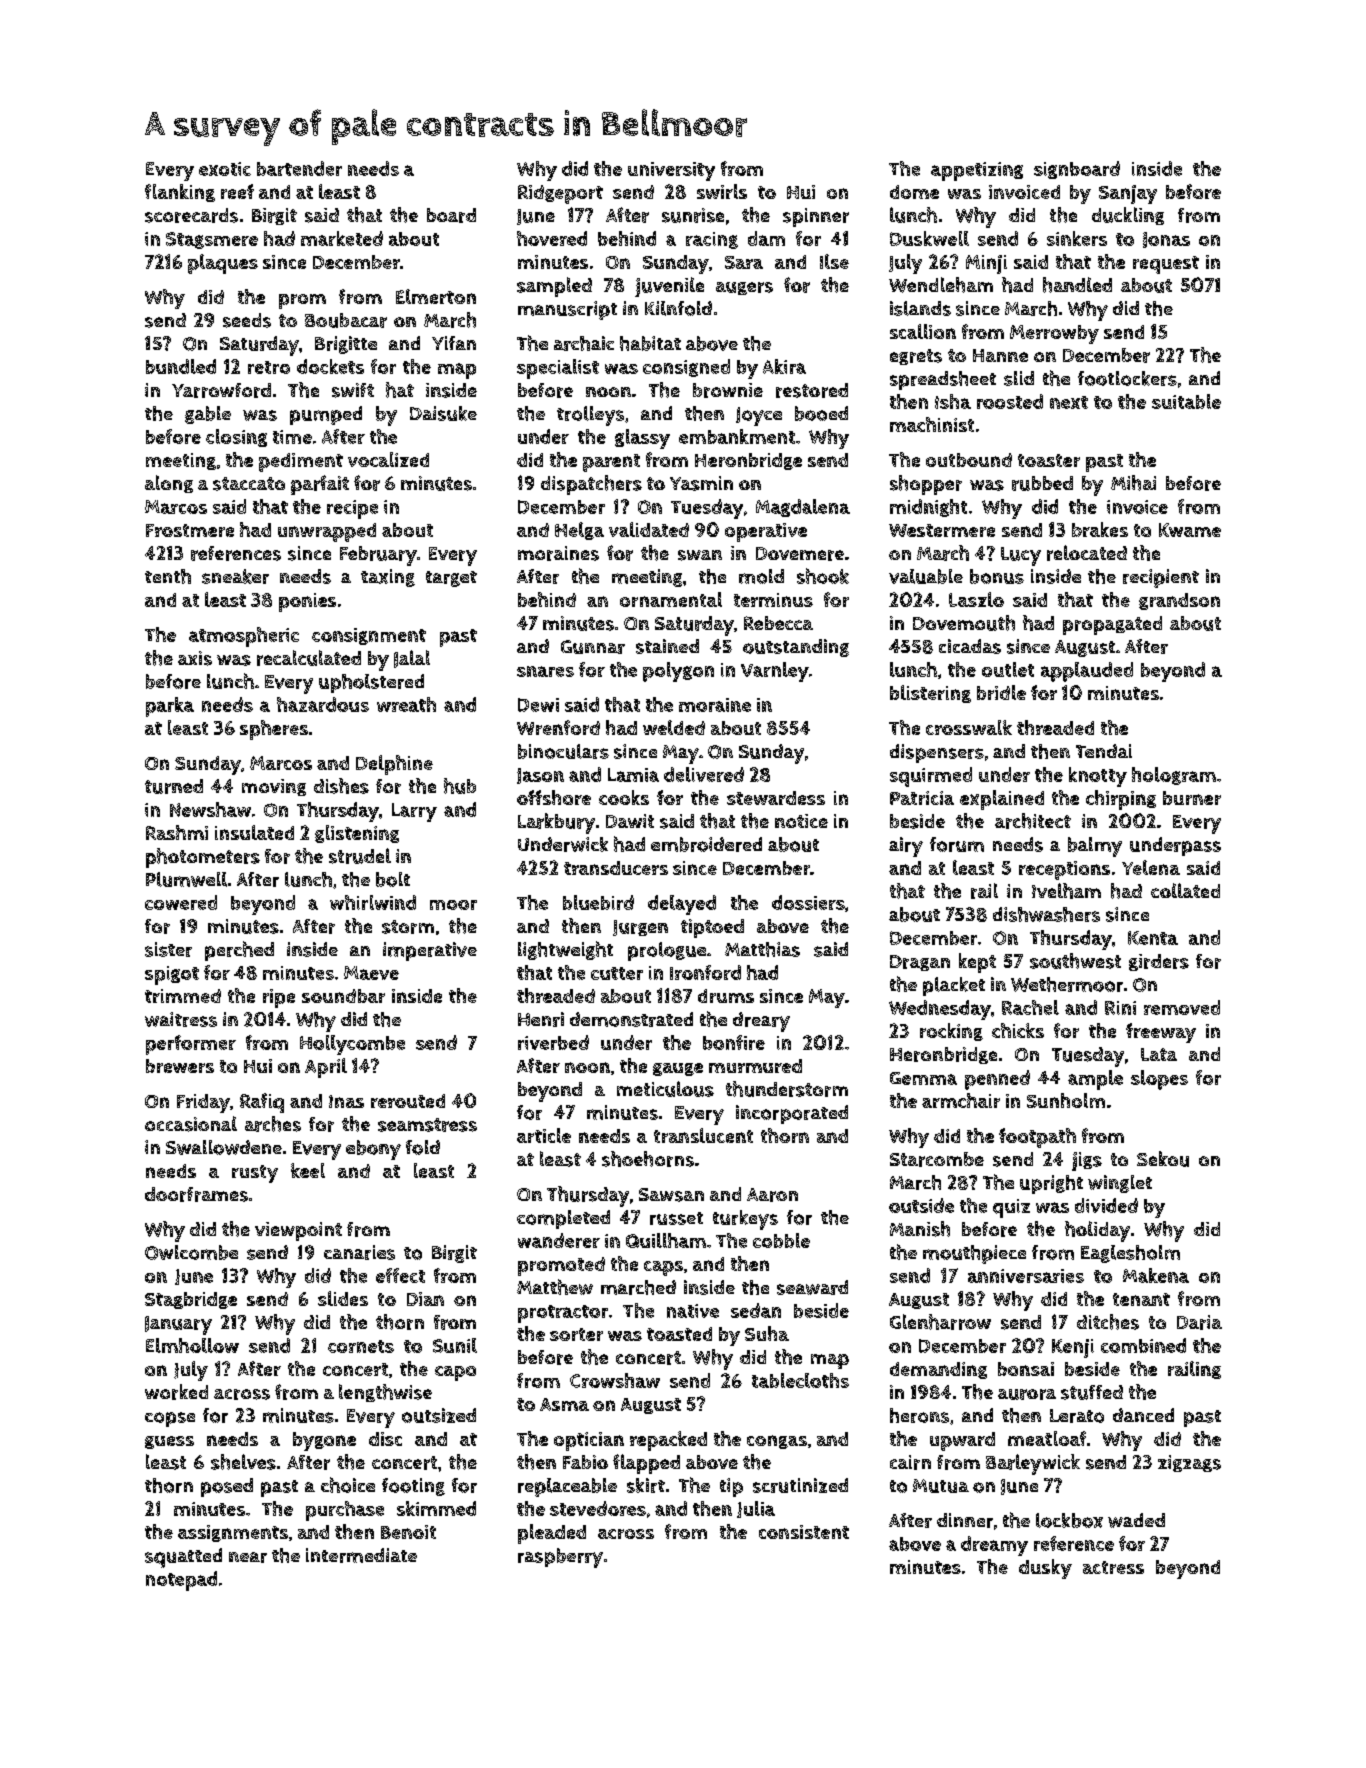 This page has height=1768, width=1366. What do you see at coordinates (343, 996) in the page?
I see `soundbar` at bounding box center [343, 996].
